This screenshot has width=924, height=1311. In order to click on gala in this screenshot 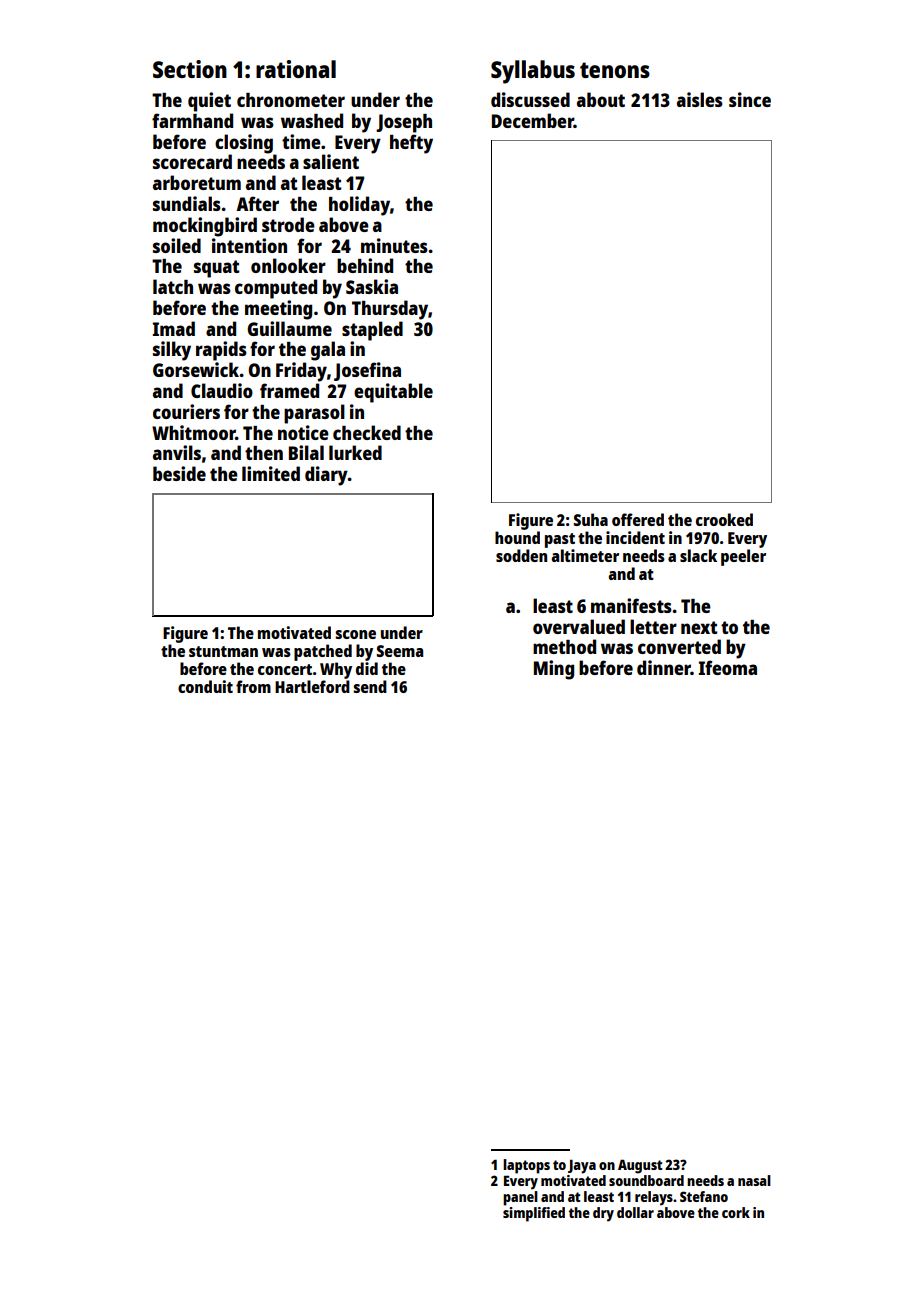, I will do `click(328, 351)`.
